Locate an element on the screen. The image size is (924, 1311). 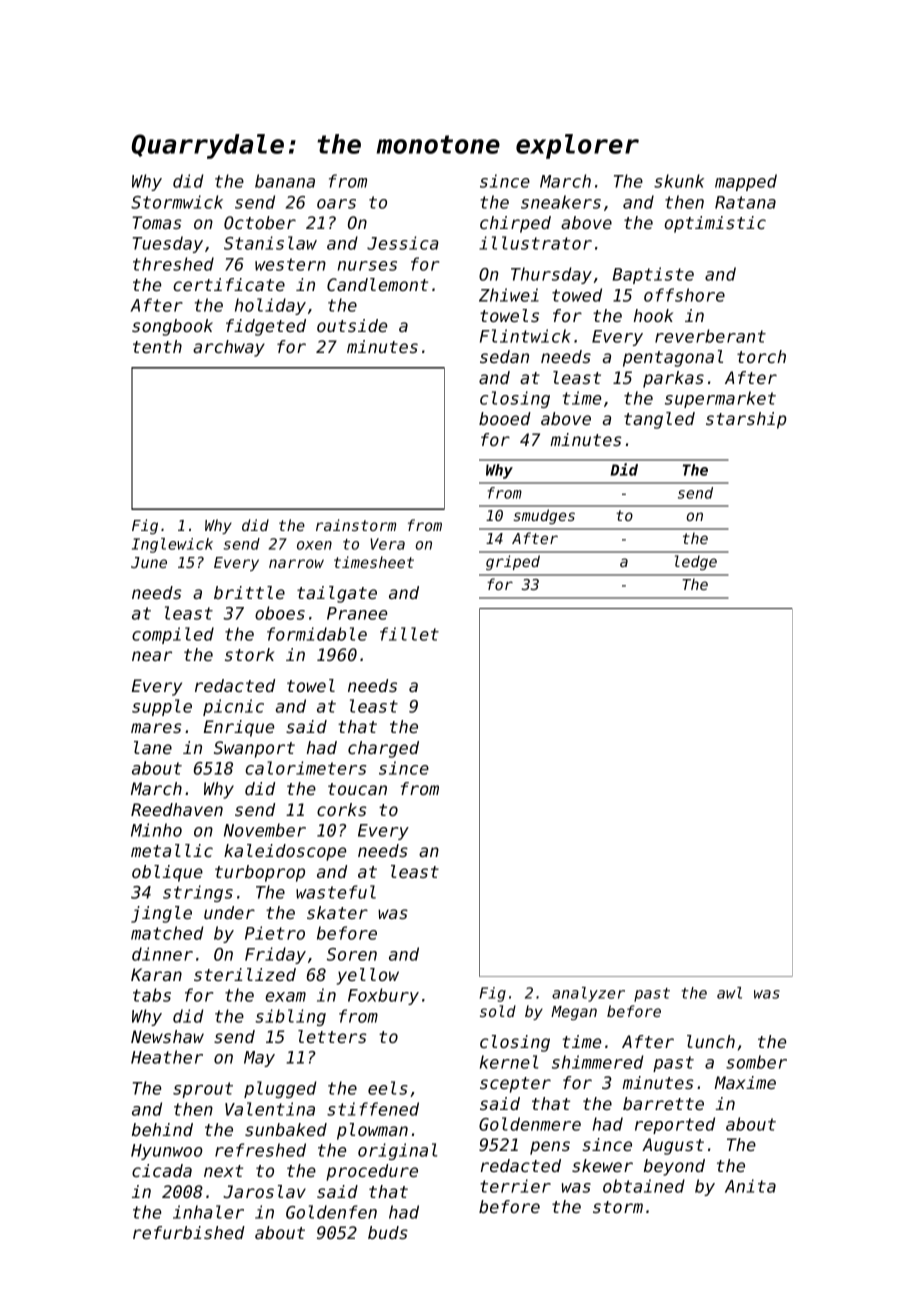
cicada is located at coordinates (162, 1170).
